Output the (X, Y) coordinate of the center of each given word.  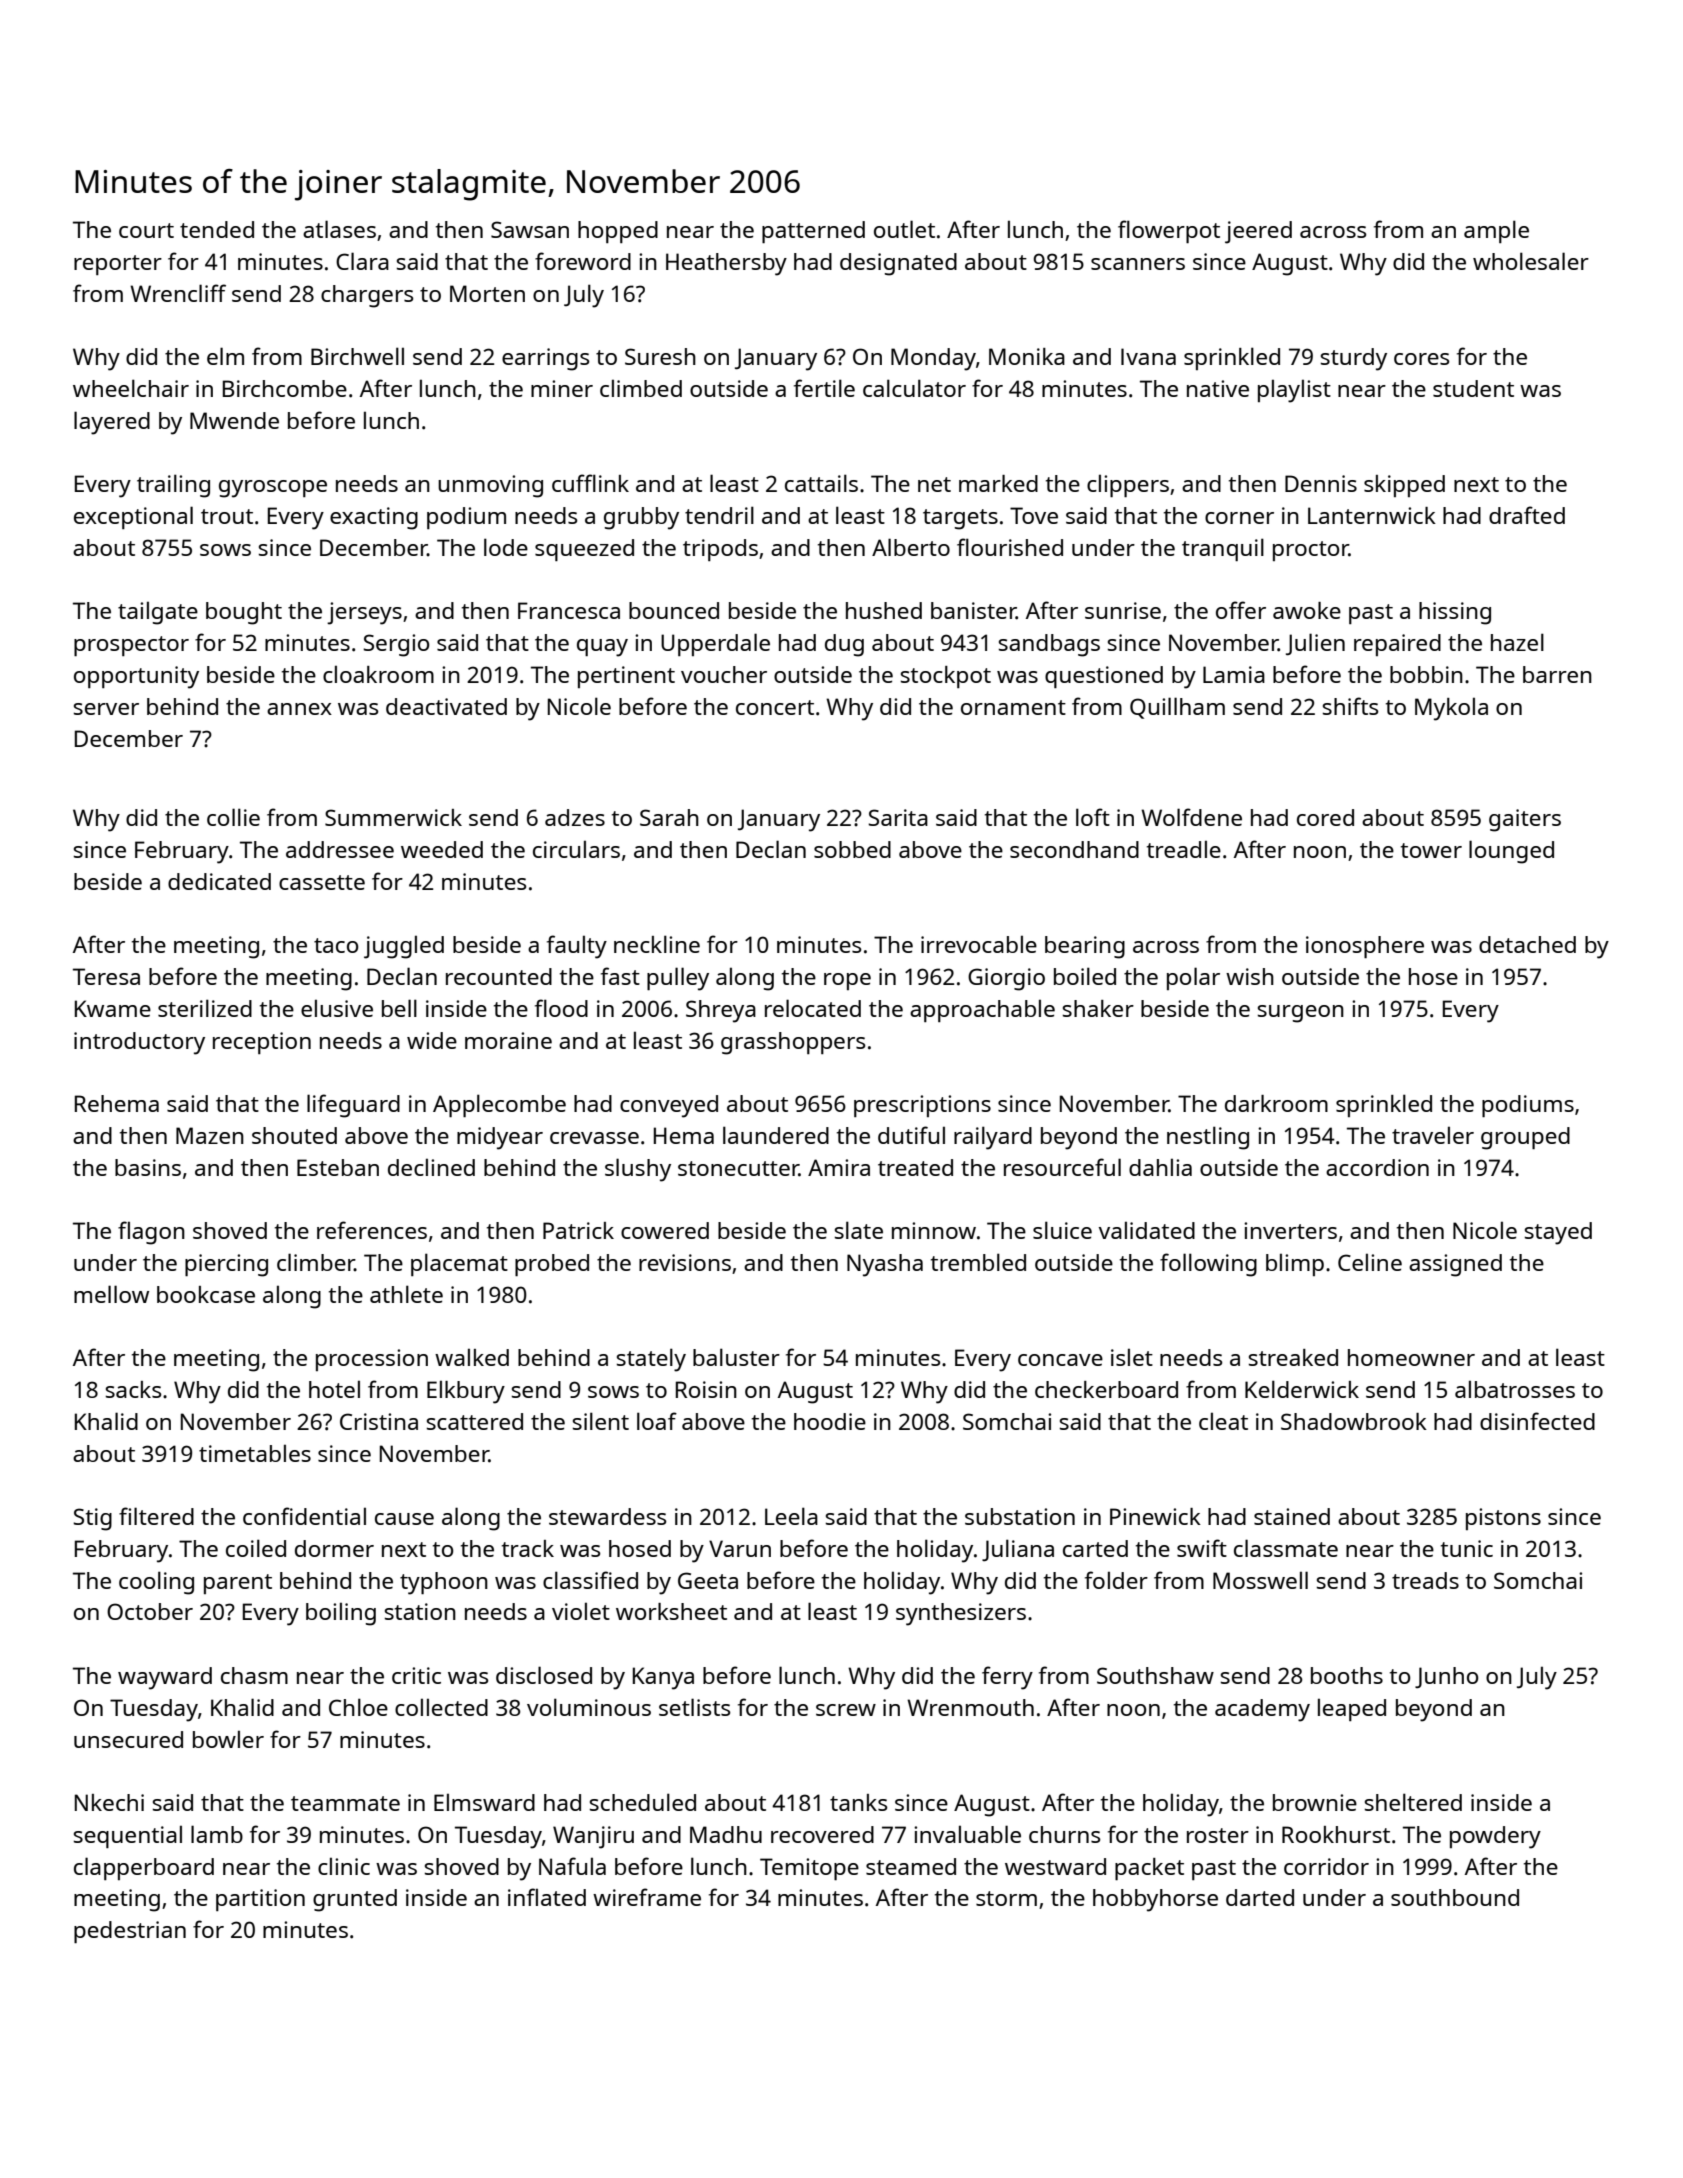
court (146, 230)
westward (1055, 1866)
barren (1557, 674)
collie (233, 817)
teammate (345, 1803)
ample (1496, 231)
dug (844, 645)
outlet (904, 229)
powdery (1495, 1837)
